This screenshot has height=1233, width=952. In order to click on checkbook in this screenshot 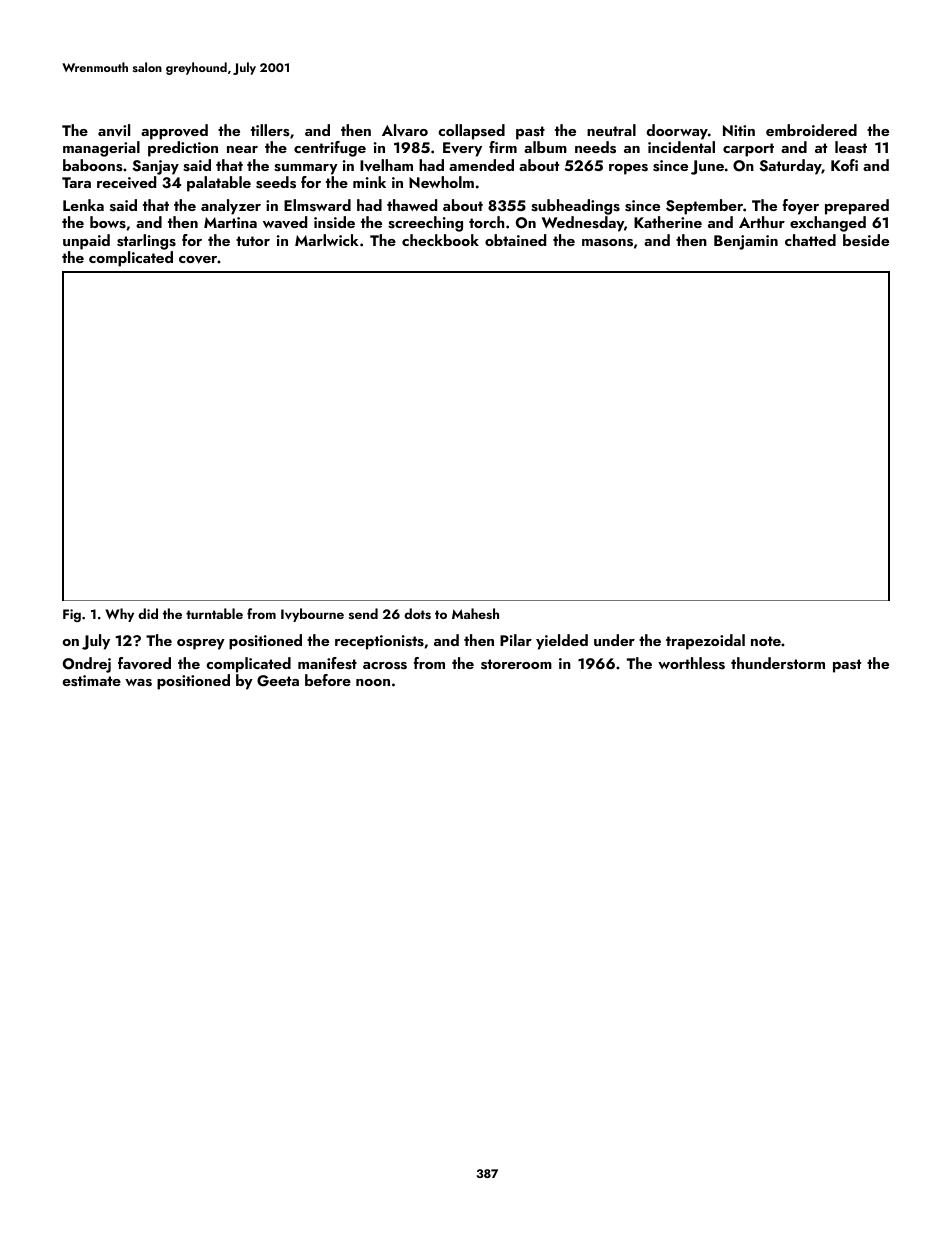, I will do `click(440, 240)`.
